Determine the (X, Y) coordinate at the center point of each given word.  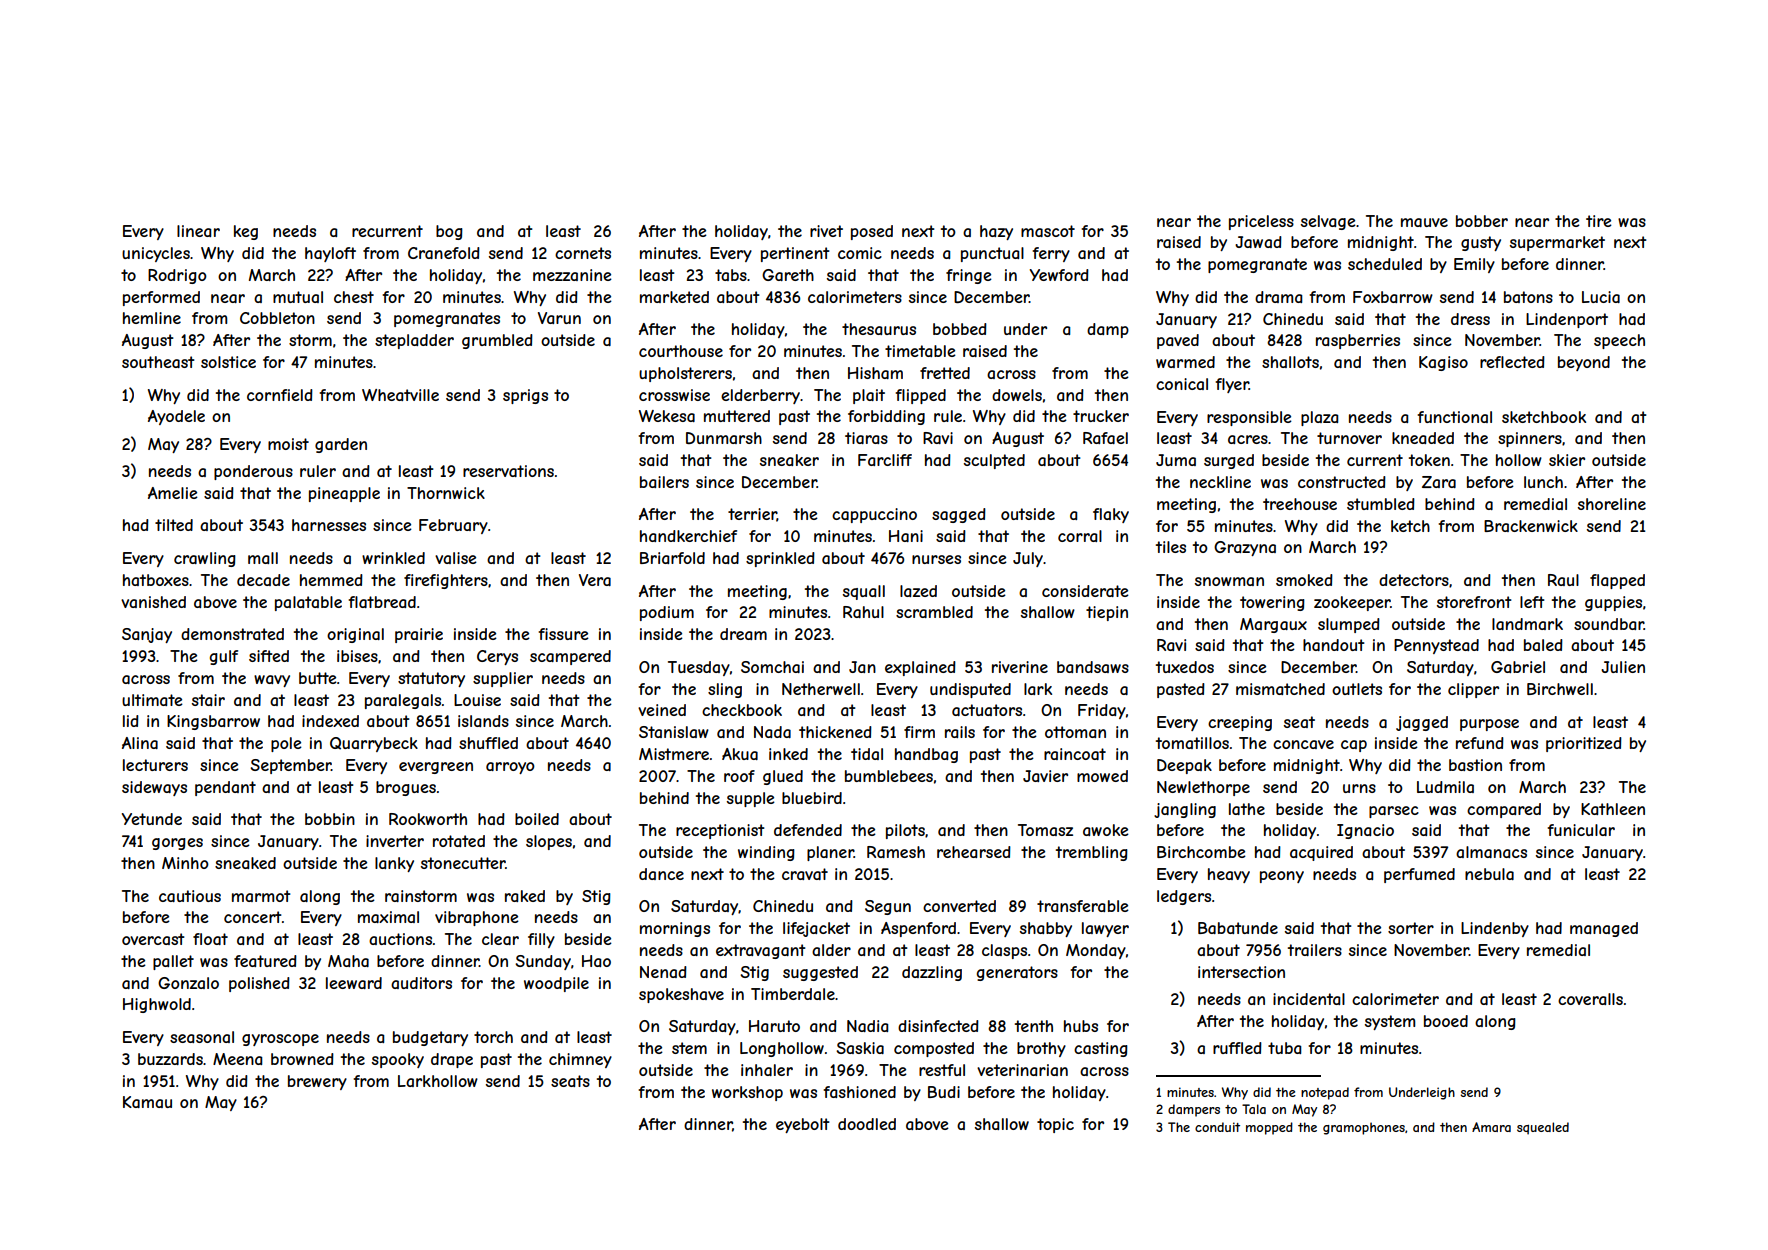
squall (864, 592)
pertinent (795, 254)
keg (246, 232)
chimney (580, 1060)
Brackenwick (1531, 526)
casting (1101, 1049)
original (355, 635)
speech (1619, 341)
